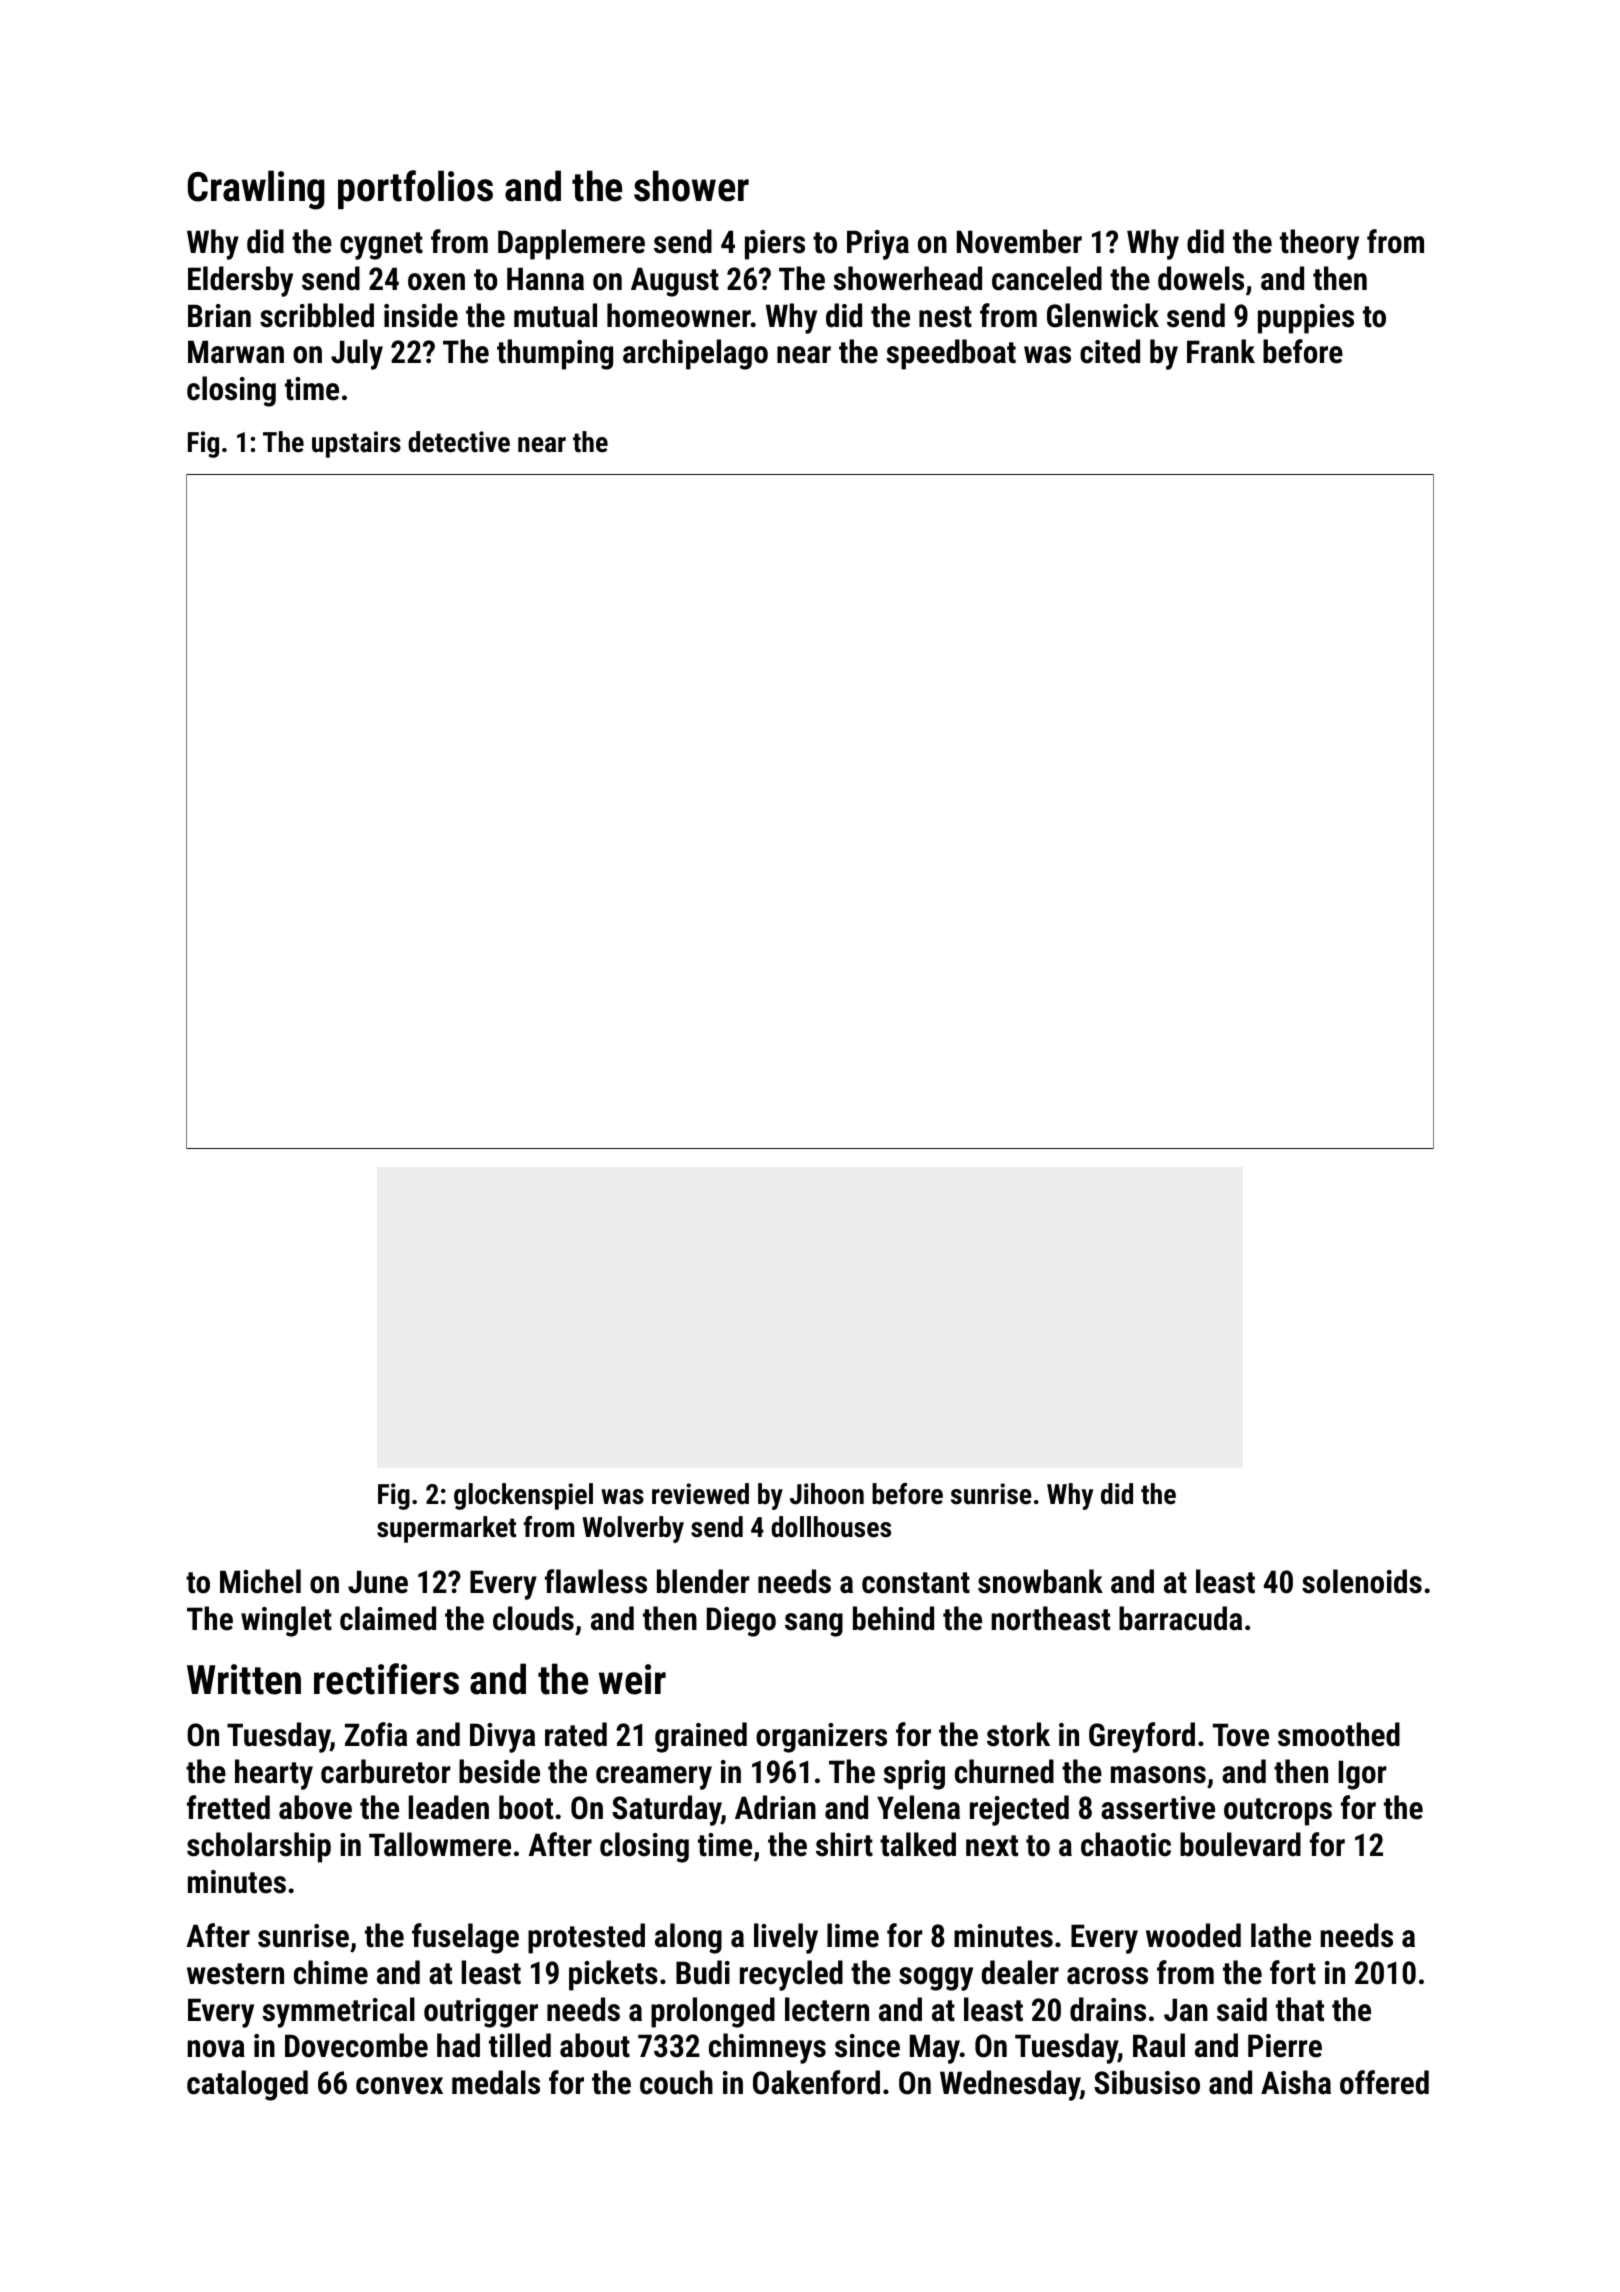  Describe the element at coordinates (235, 1974) in the document. I see `western` at that location.
